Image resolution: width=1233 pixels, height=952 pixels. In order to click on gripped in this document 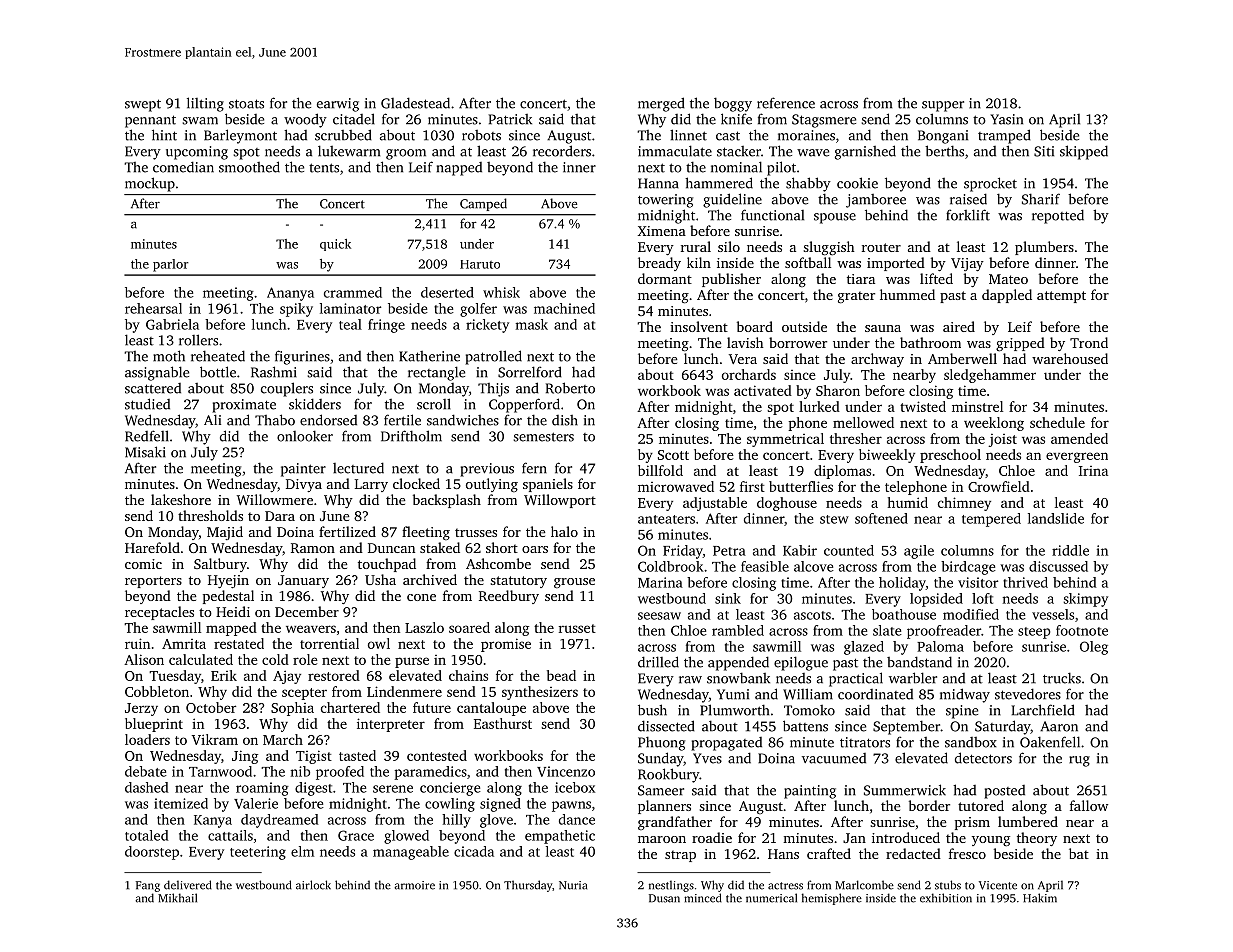, I will do `click(1020, 344)`.
